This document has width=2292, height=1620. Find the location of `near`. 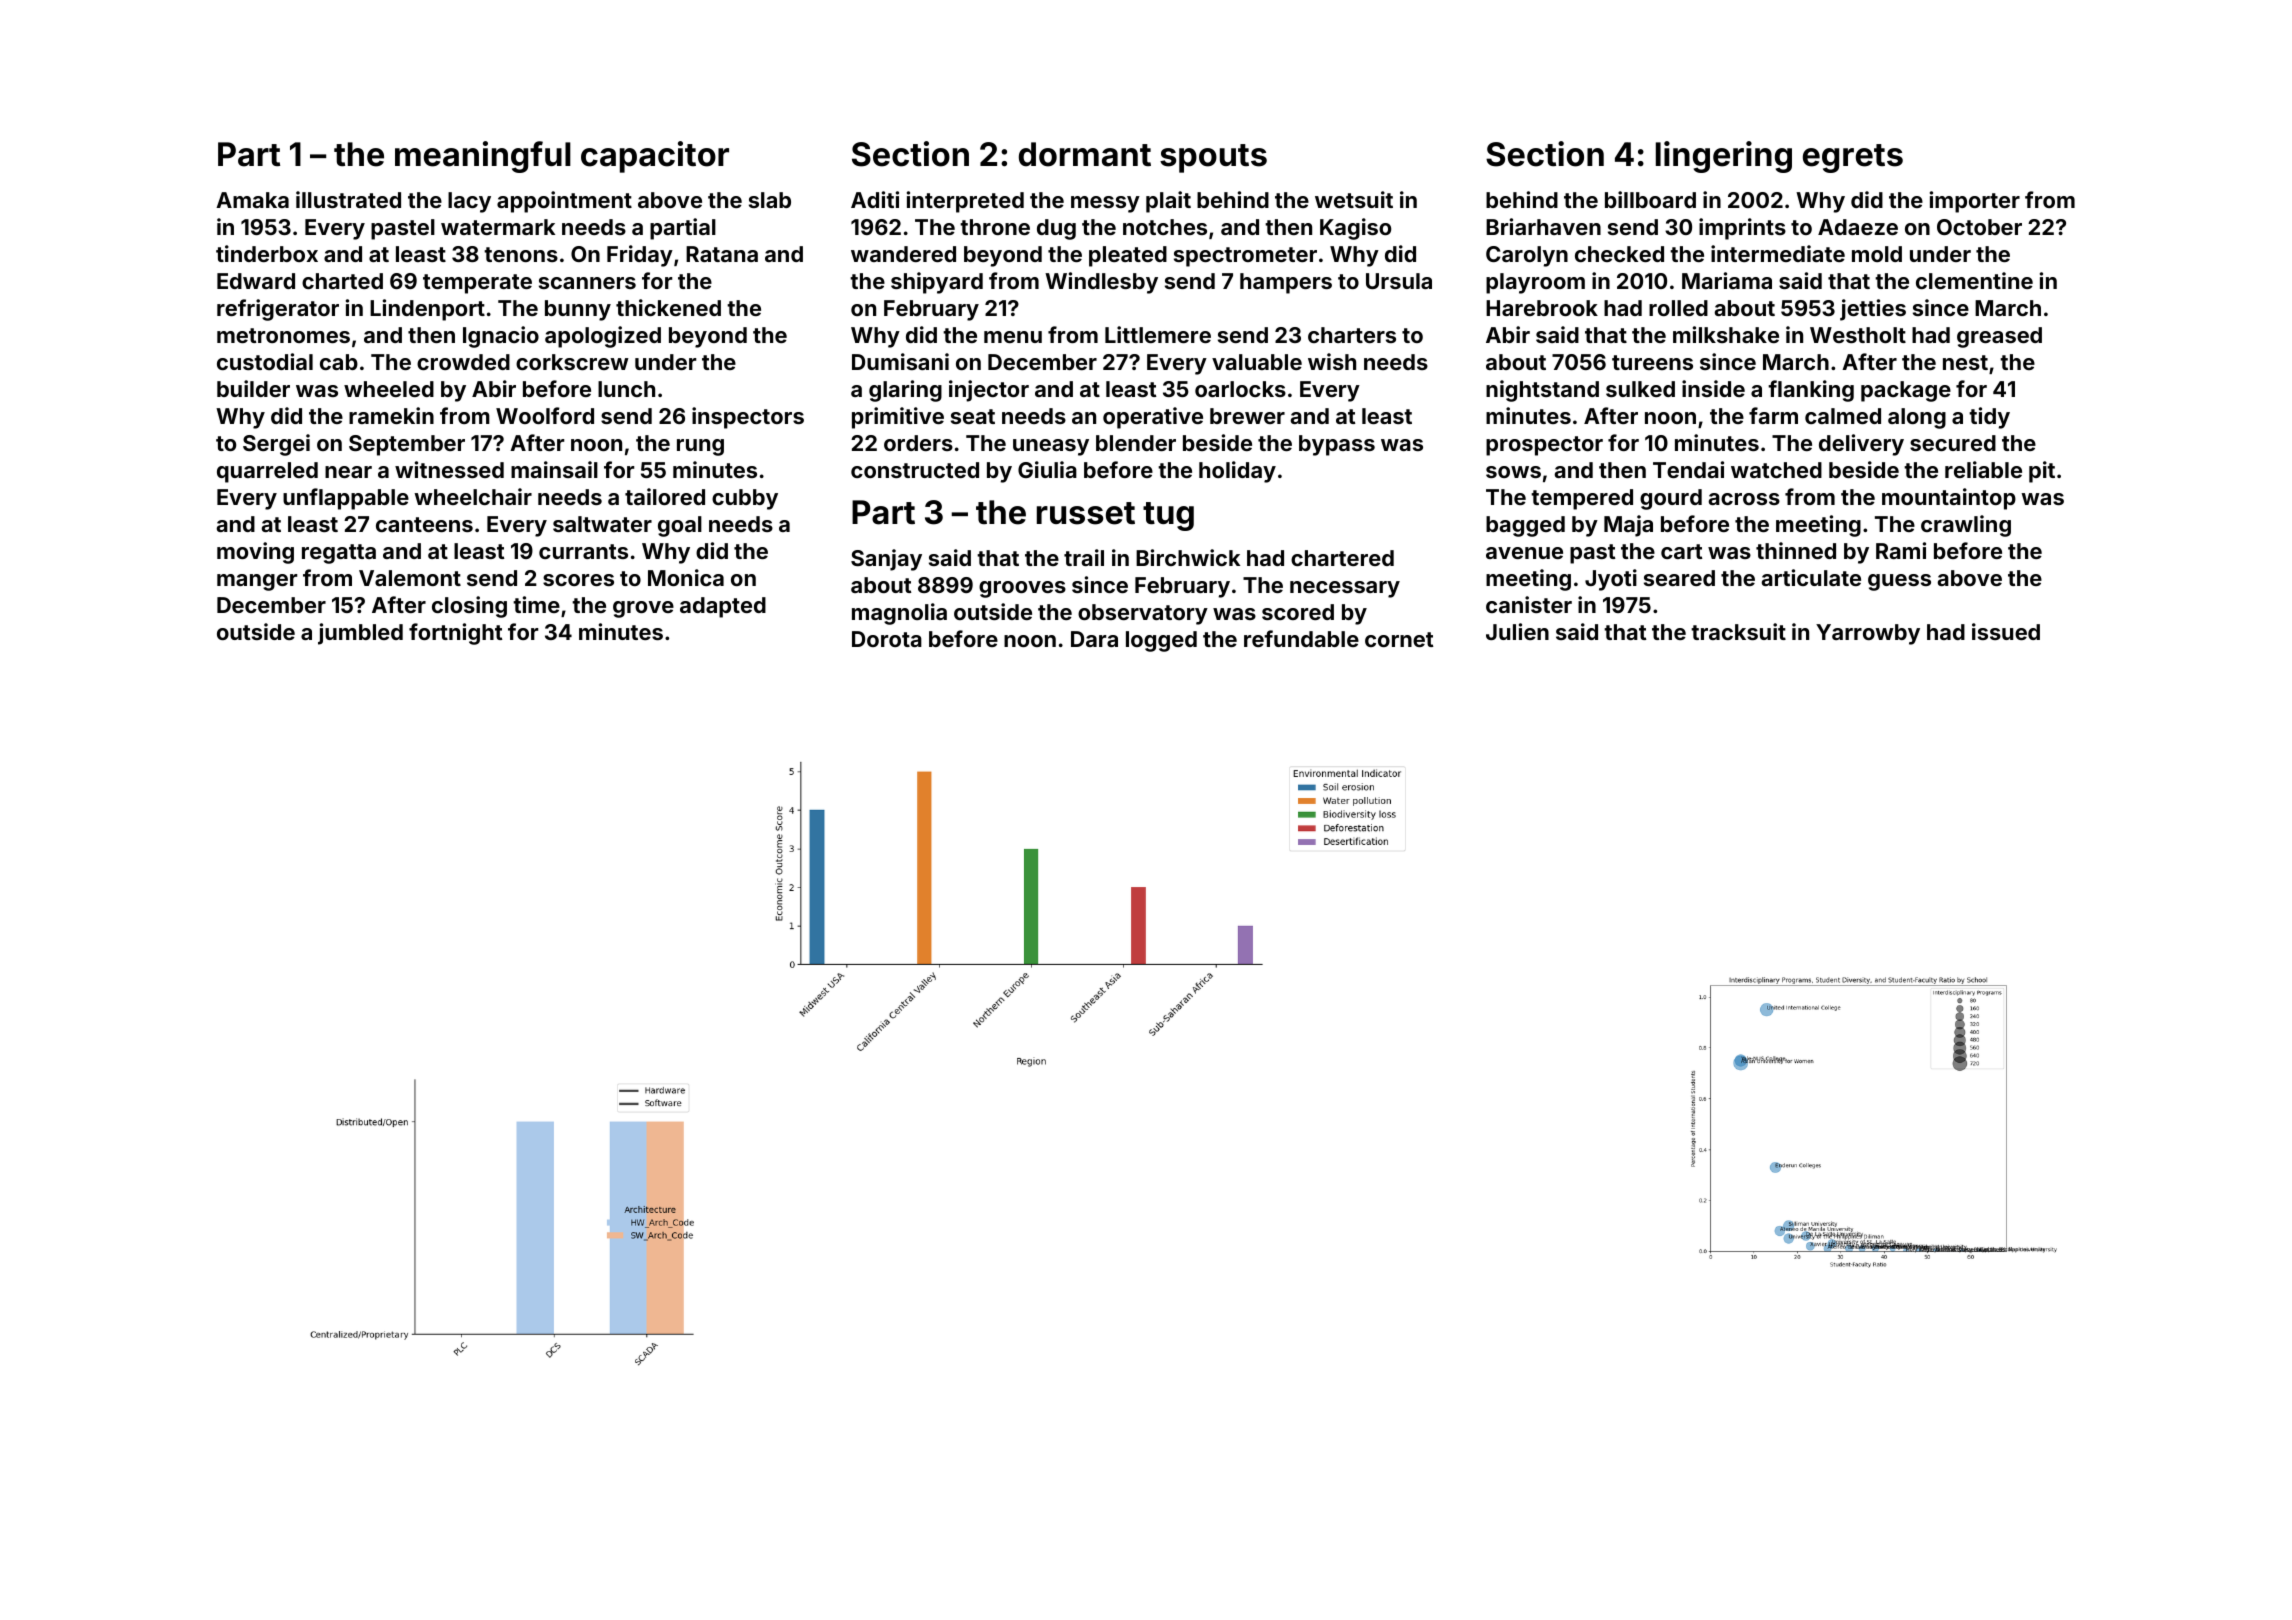

near is located at coordinates (348, 472).
